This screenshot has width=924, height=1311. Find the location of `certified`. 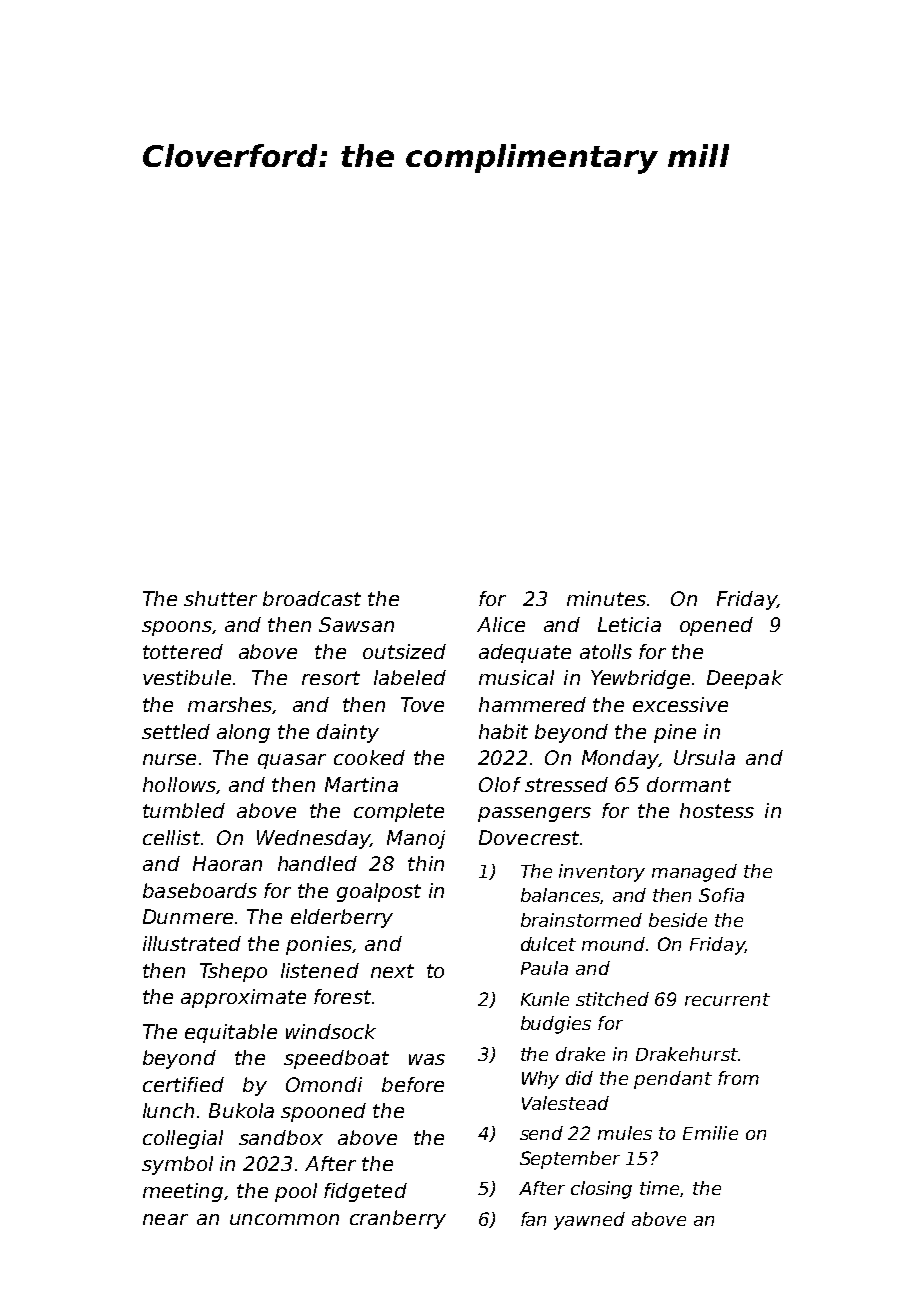

certified is located at coordinates (183, 1084).
